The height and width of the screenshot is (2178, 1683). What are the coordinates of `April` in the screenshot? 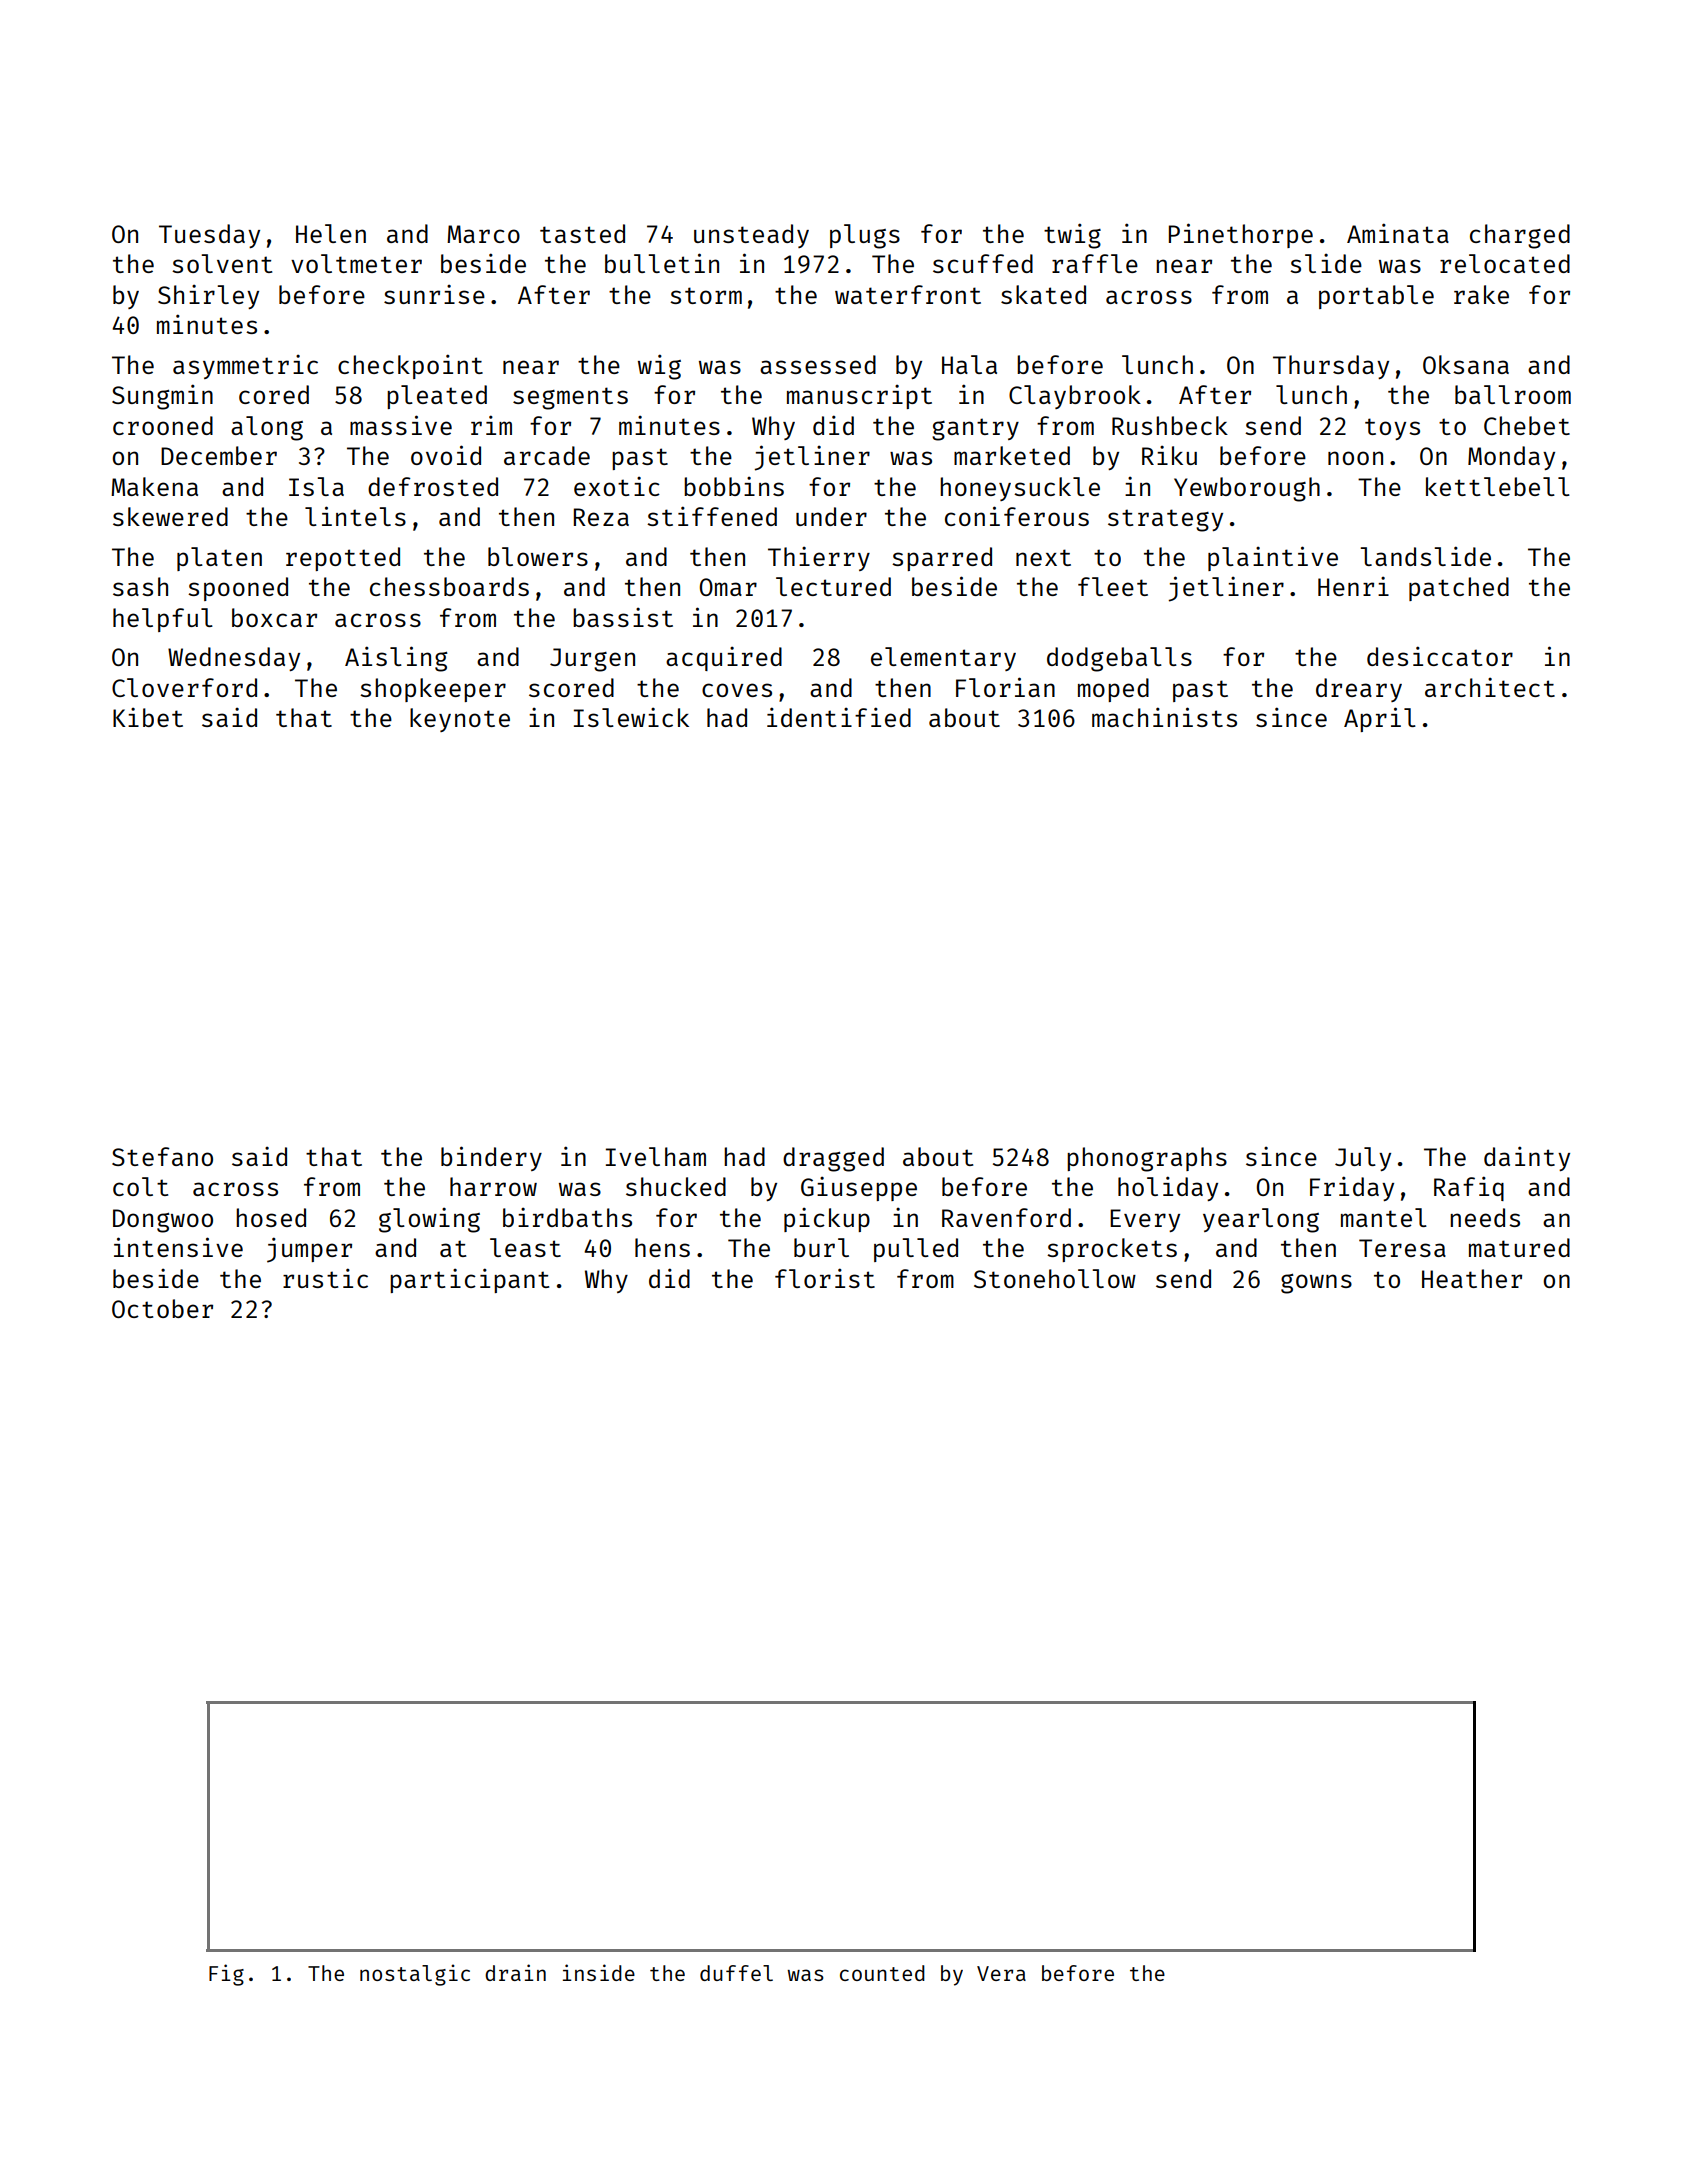 It's located at (1380, 719).
